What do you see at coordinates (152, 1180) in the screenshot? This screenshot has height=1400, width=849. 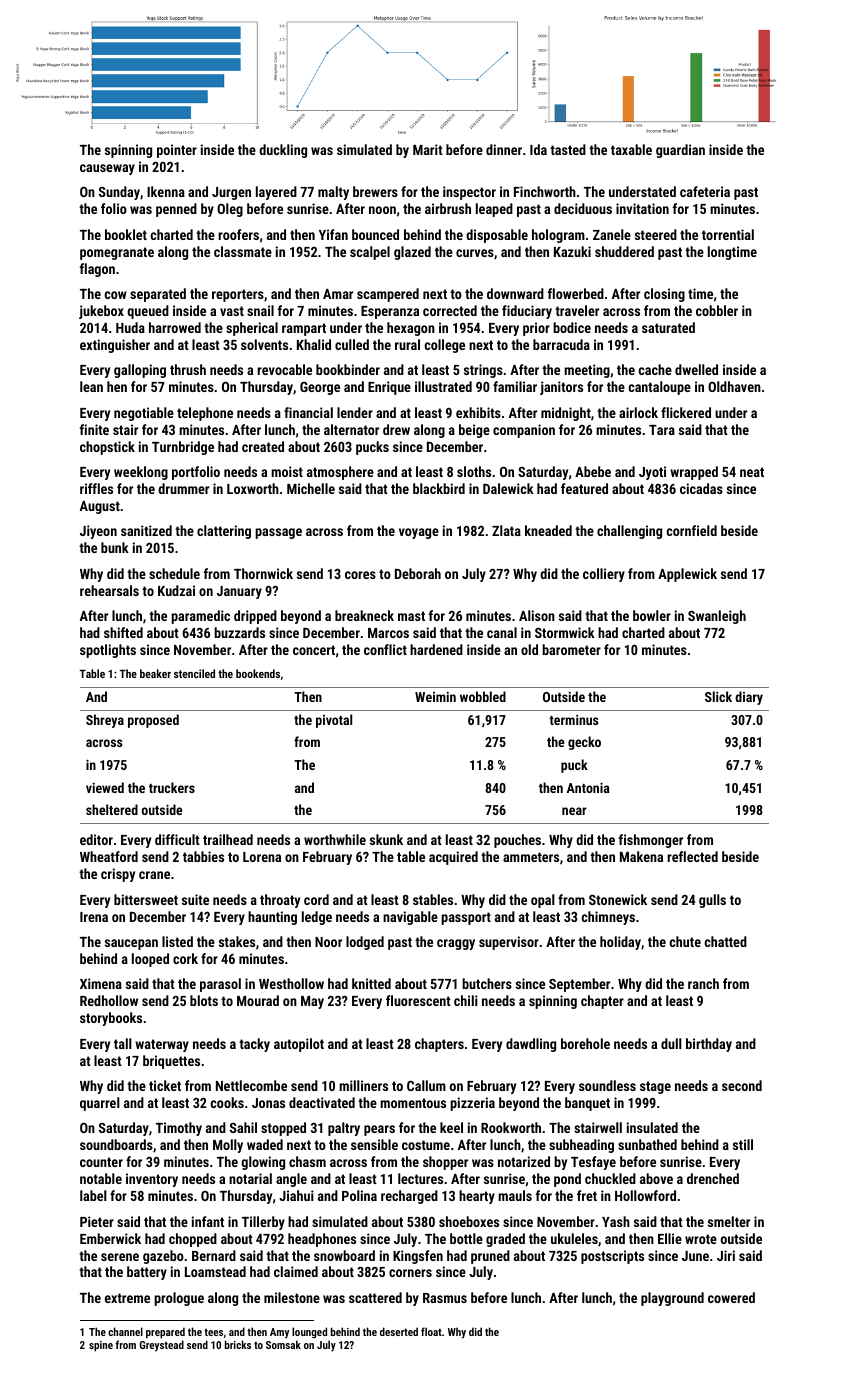 I see `inventory` at bounding box center [152, 1180].
